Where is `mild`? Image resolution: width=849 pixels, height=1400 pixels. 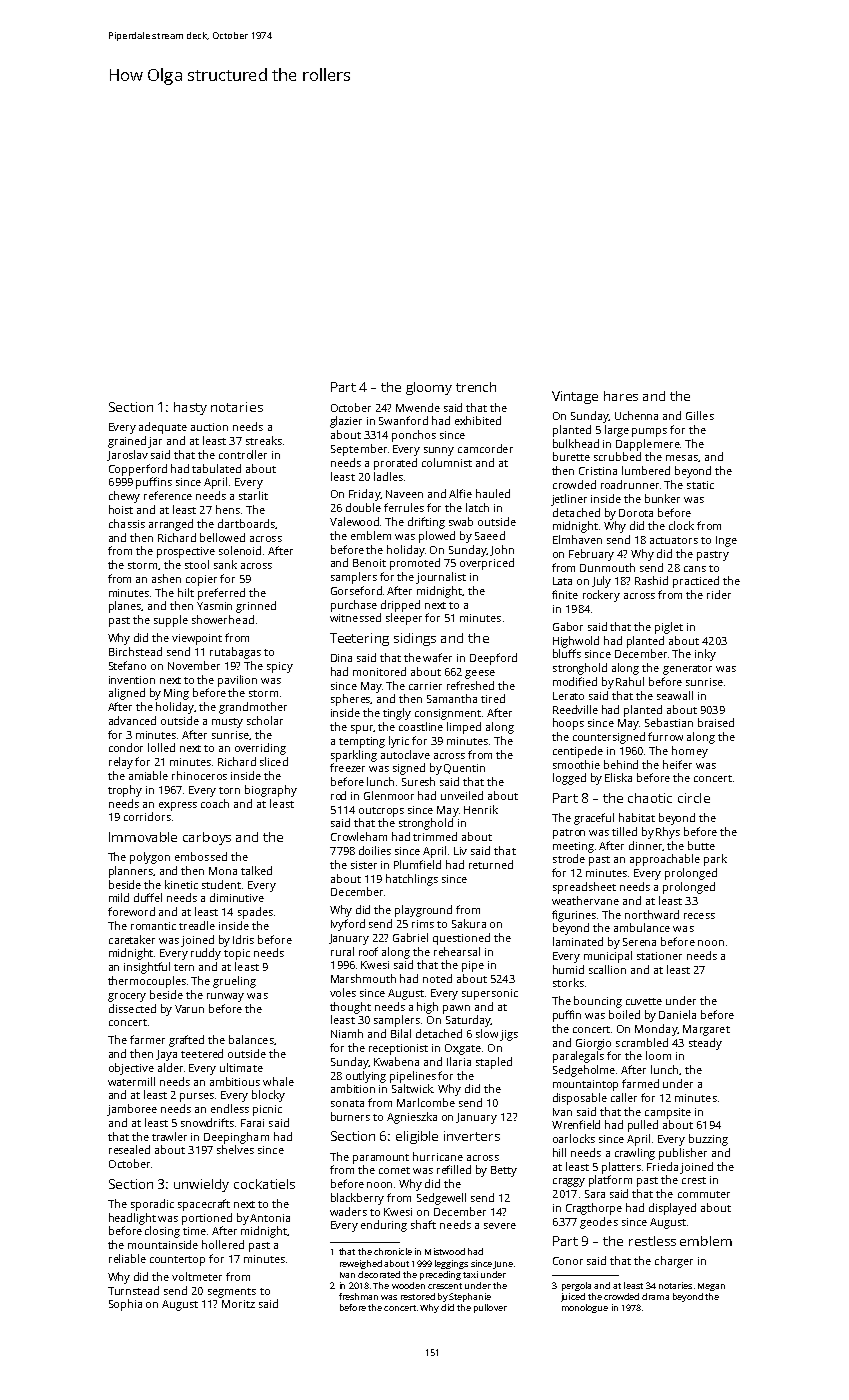 mild is located at coordinates (119, 897).
